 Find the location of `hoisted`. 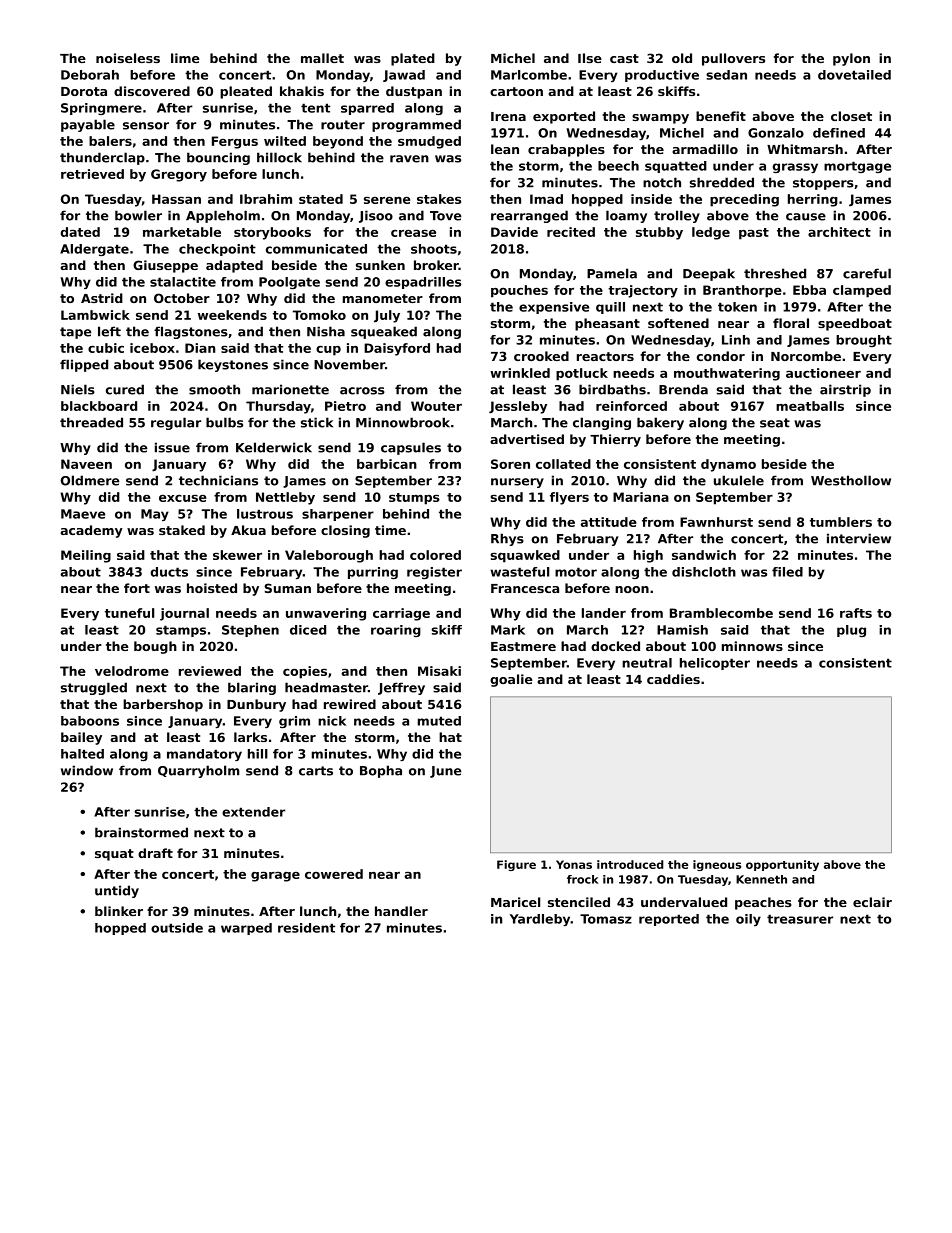

hoisted is located at coordinates (212, 588).
